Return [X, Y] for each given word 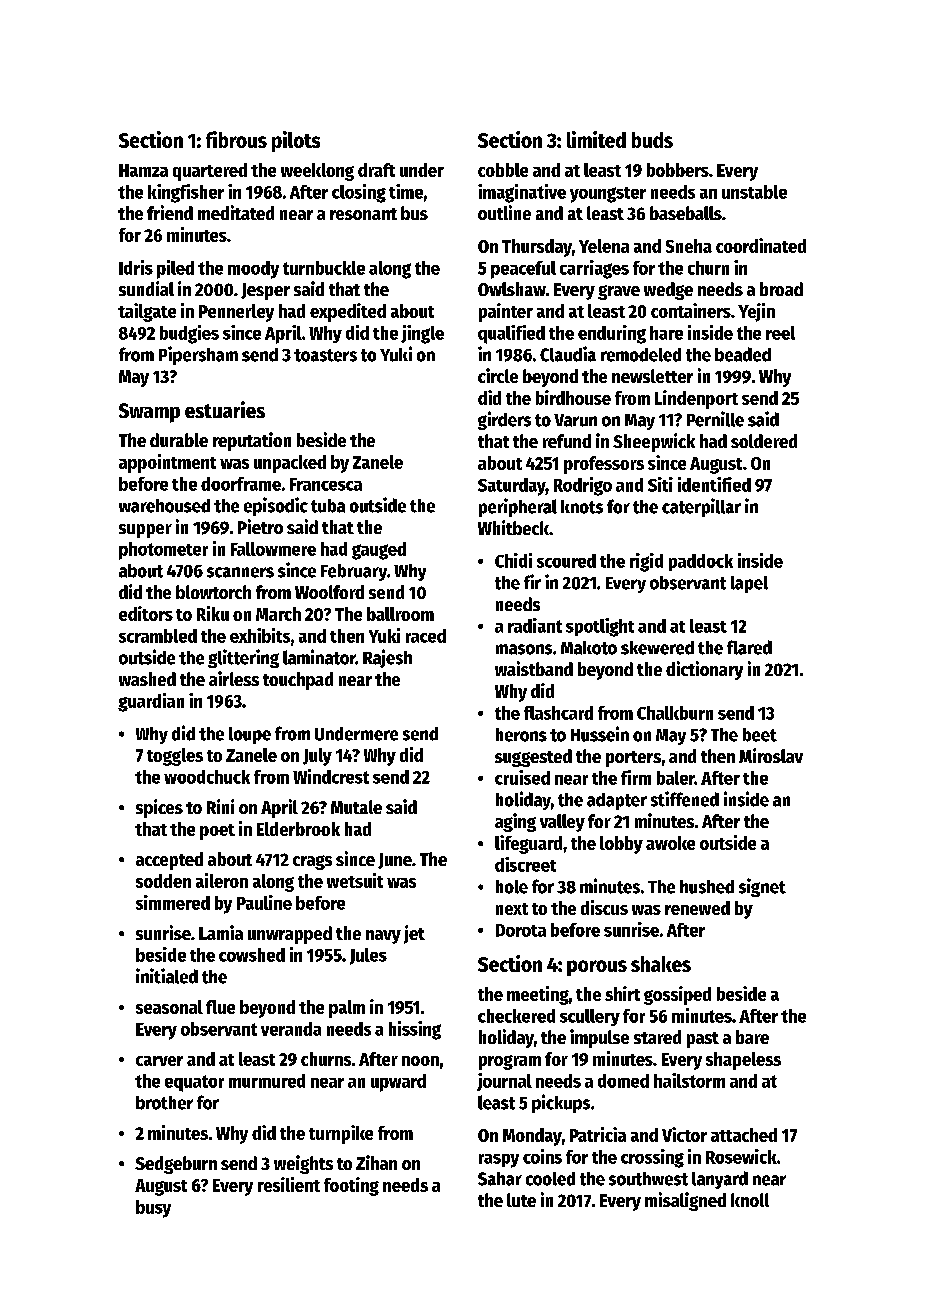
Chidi [513, 560]
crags [312, 862]
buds [652, 140]
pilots [296, 141]
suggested [533, 758]
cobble [503, 170]
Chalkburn [675, 713]
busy [153, 1209]
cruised [522, 777]
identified [714, 484]
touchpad [298, 681]
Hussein [600, 734]
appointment [167, 463]
